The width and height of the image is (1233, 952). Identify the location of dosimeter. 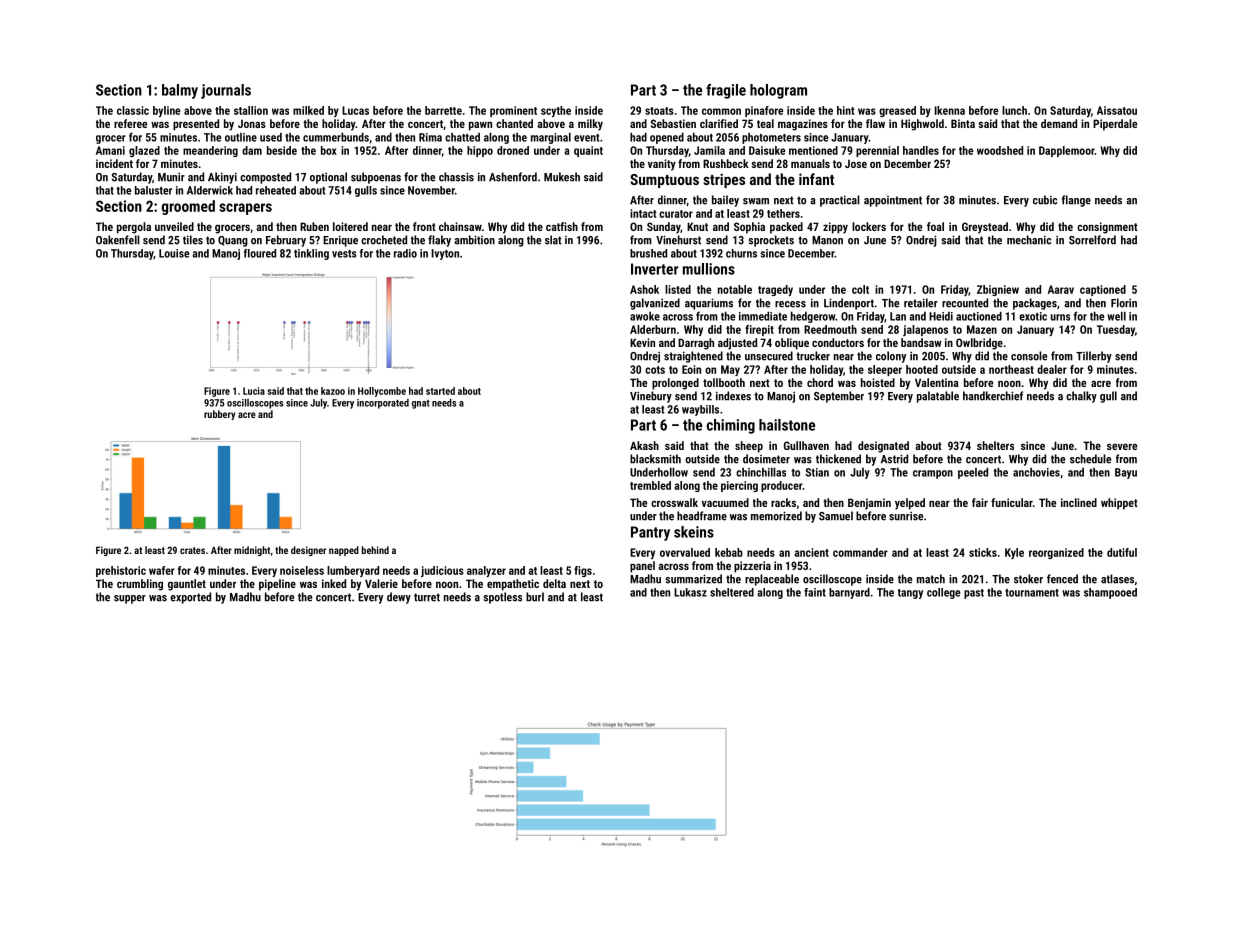
(766, 459).
